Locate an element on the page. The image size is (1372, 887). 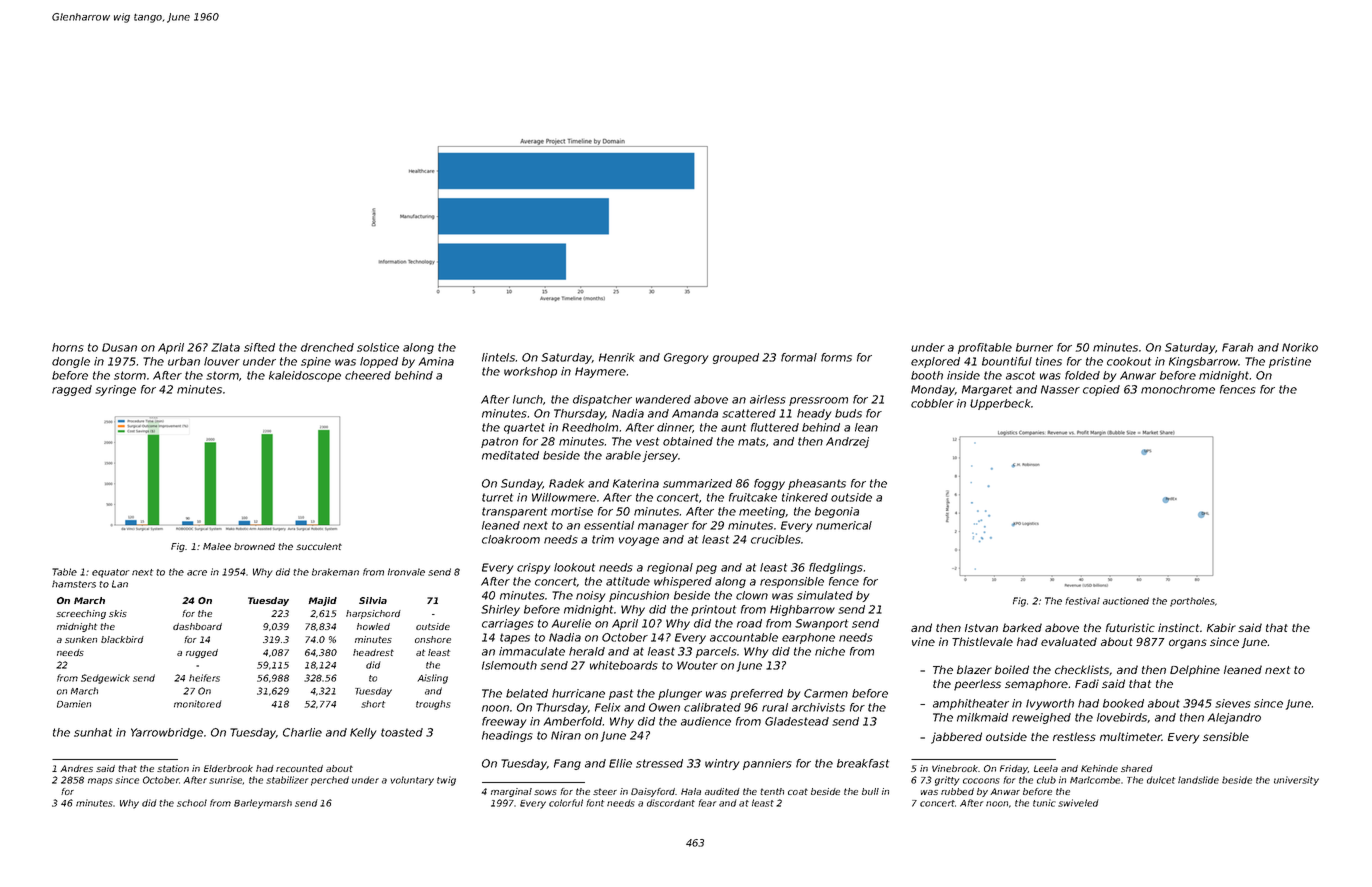
dashboard is located at coordinates (197, 626).
